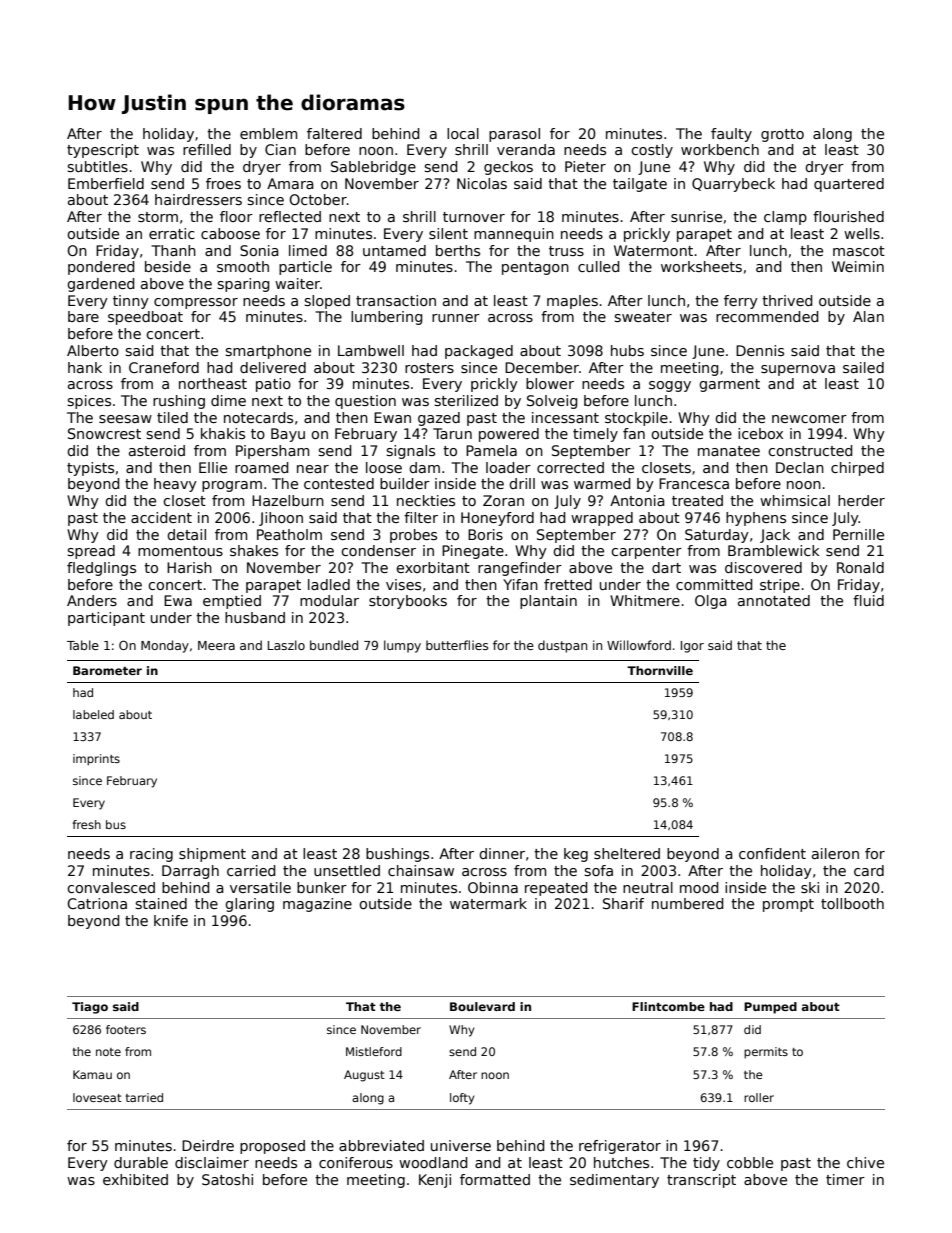  Describe the element at coordinates (852, 903) in the document. I see `tollbooth` at that location.
